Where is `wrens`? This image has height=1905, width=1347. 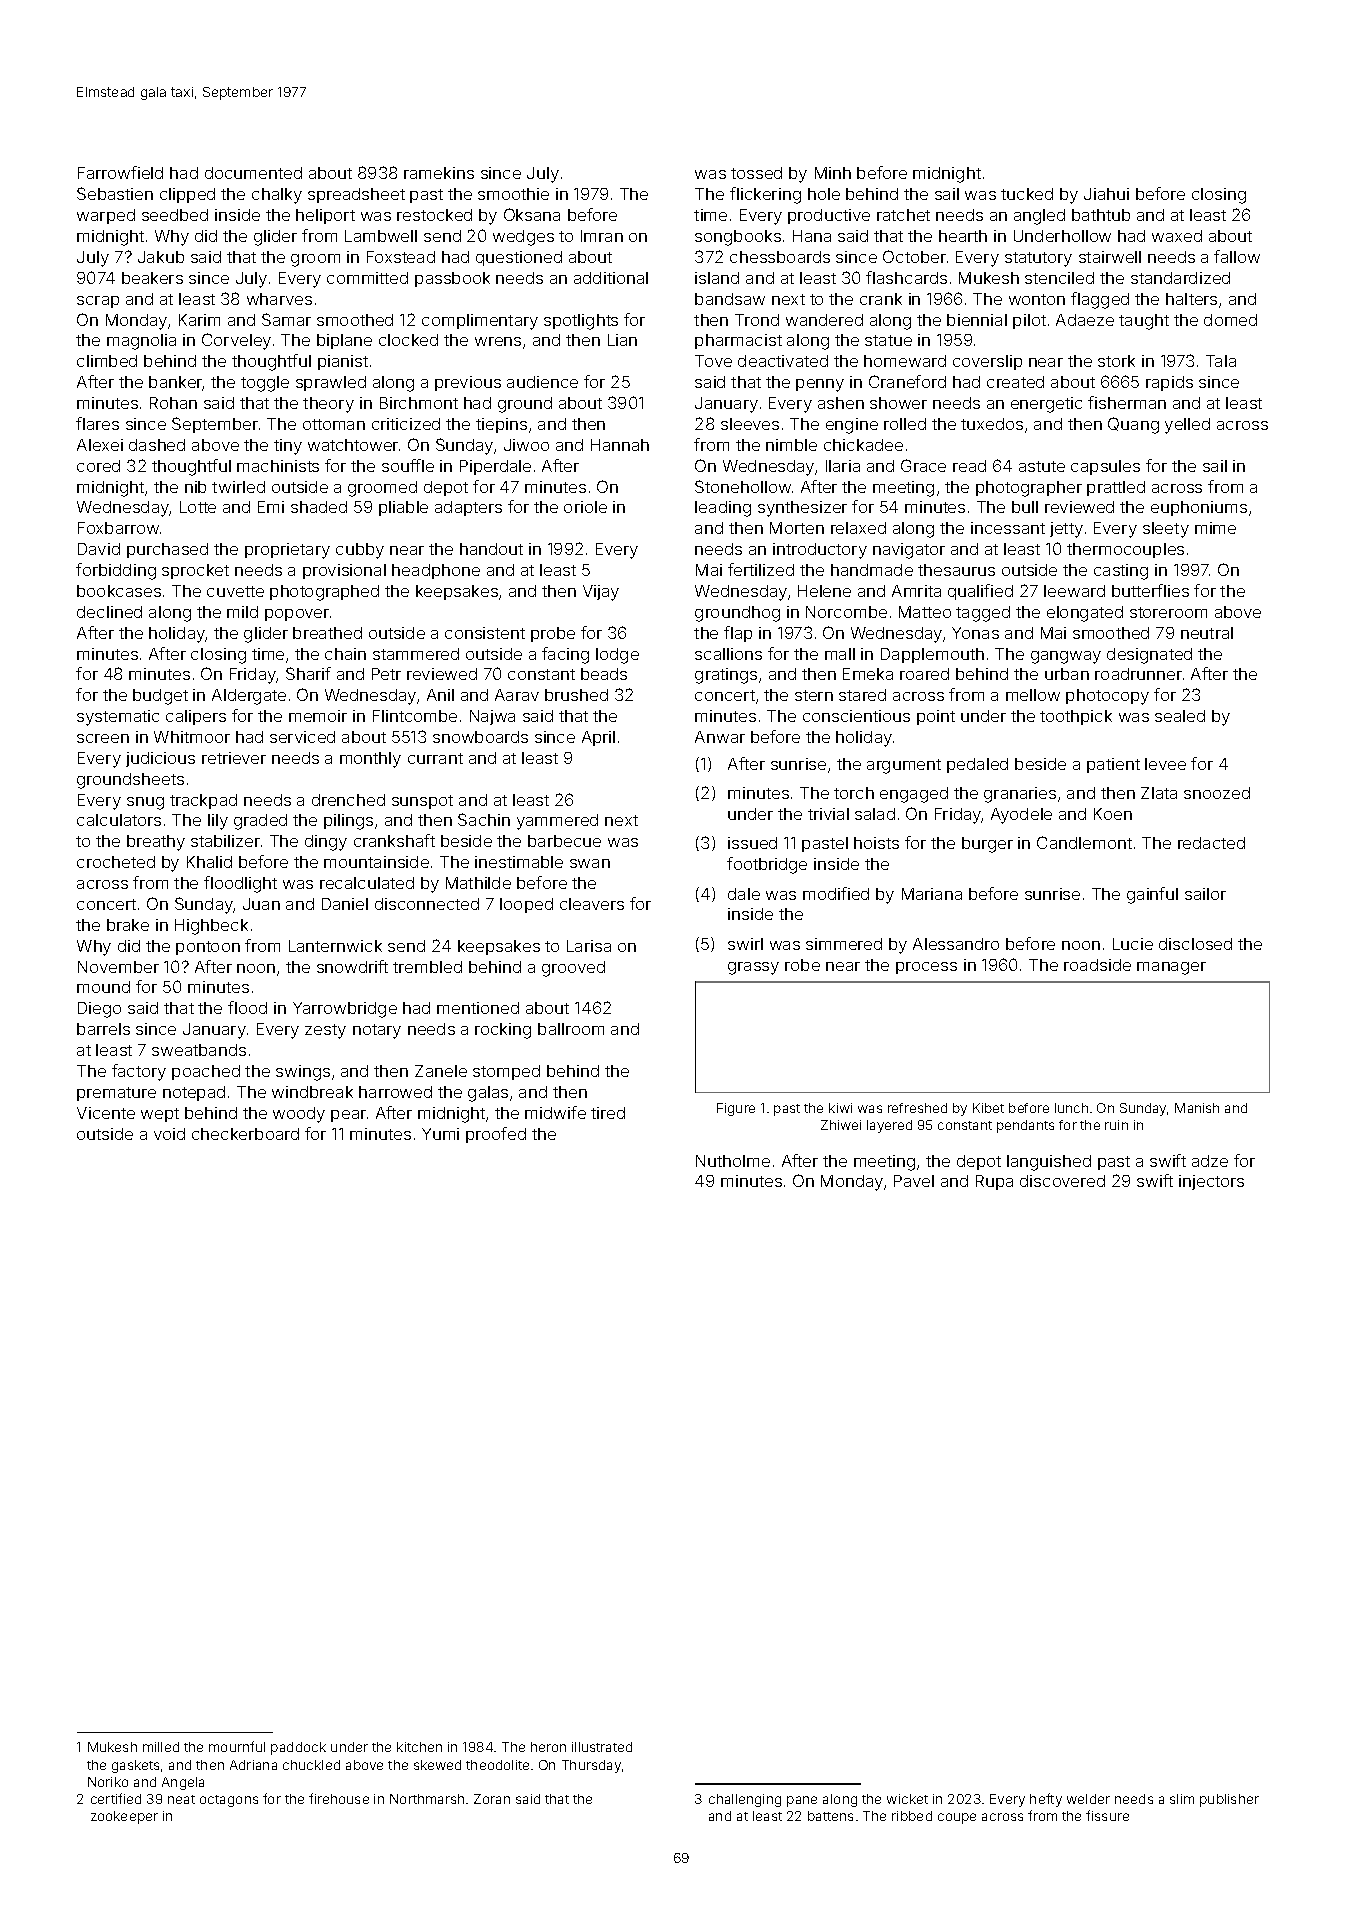 wrens is located at coordinates (498, 341).
